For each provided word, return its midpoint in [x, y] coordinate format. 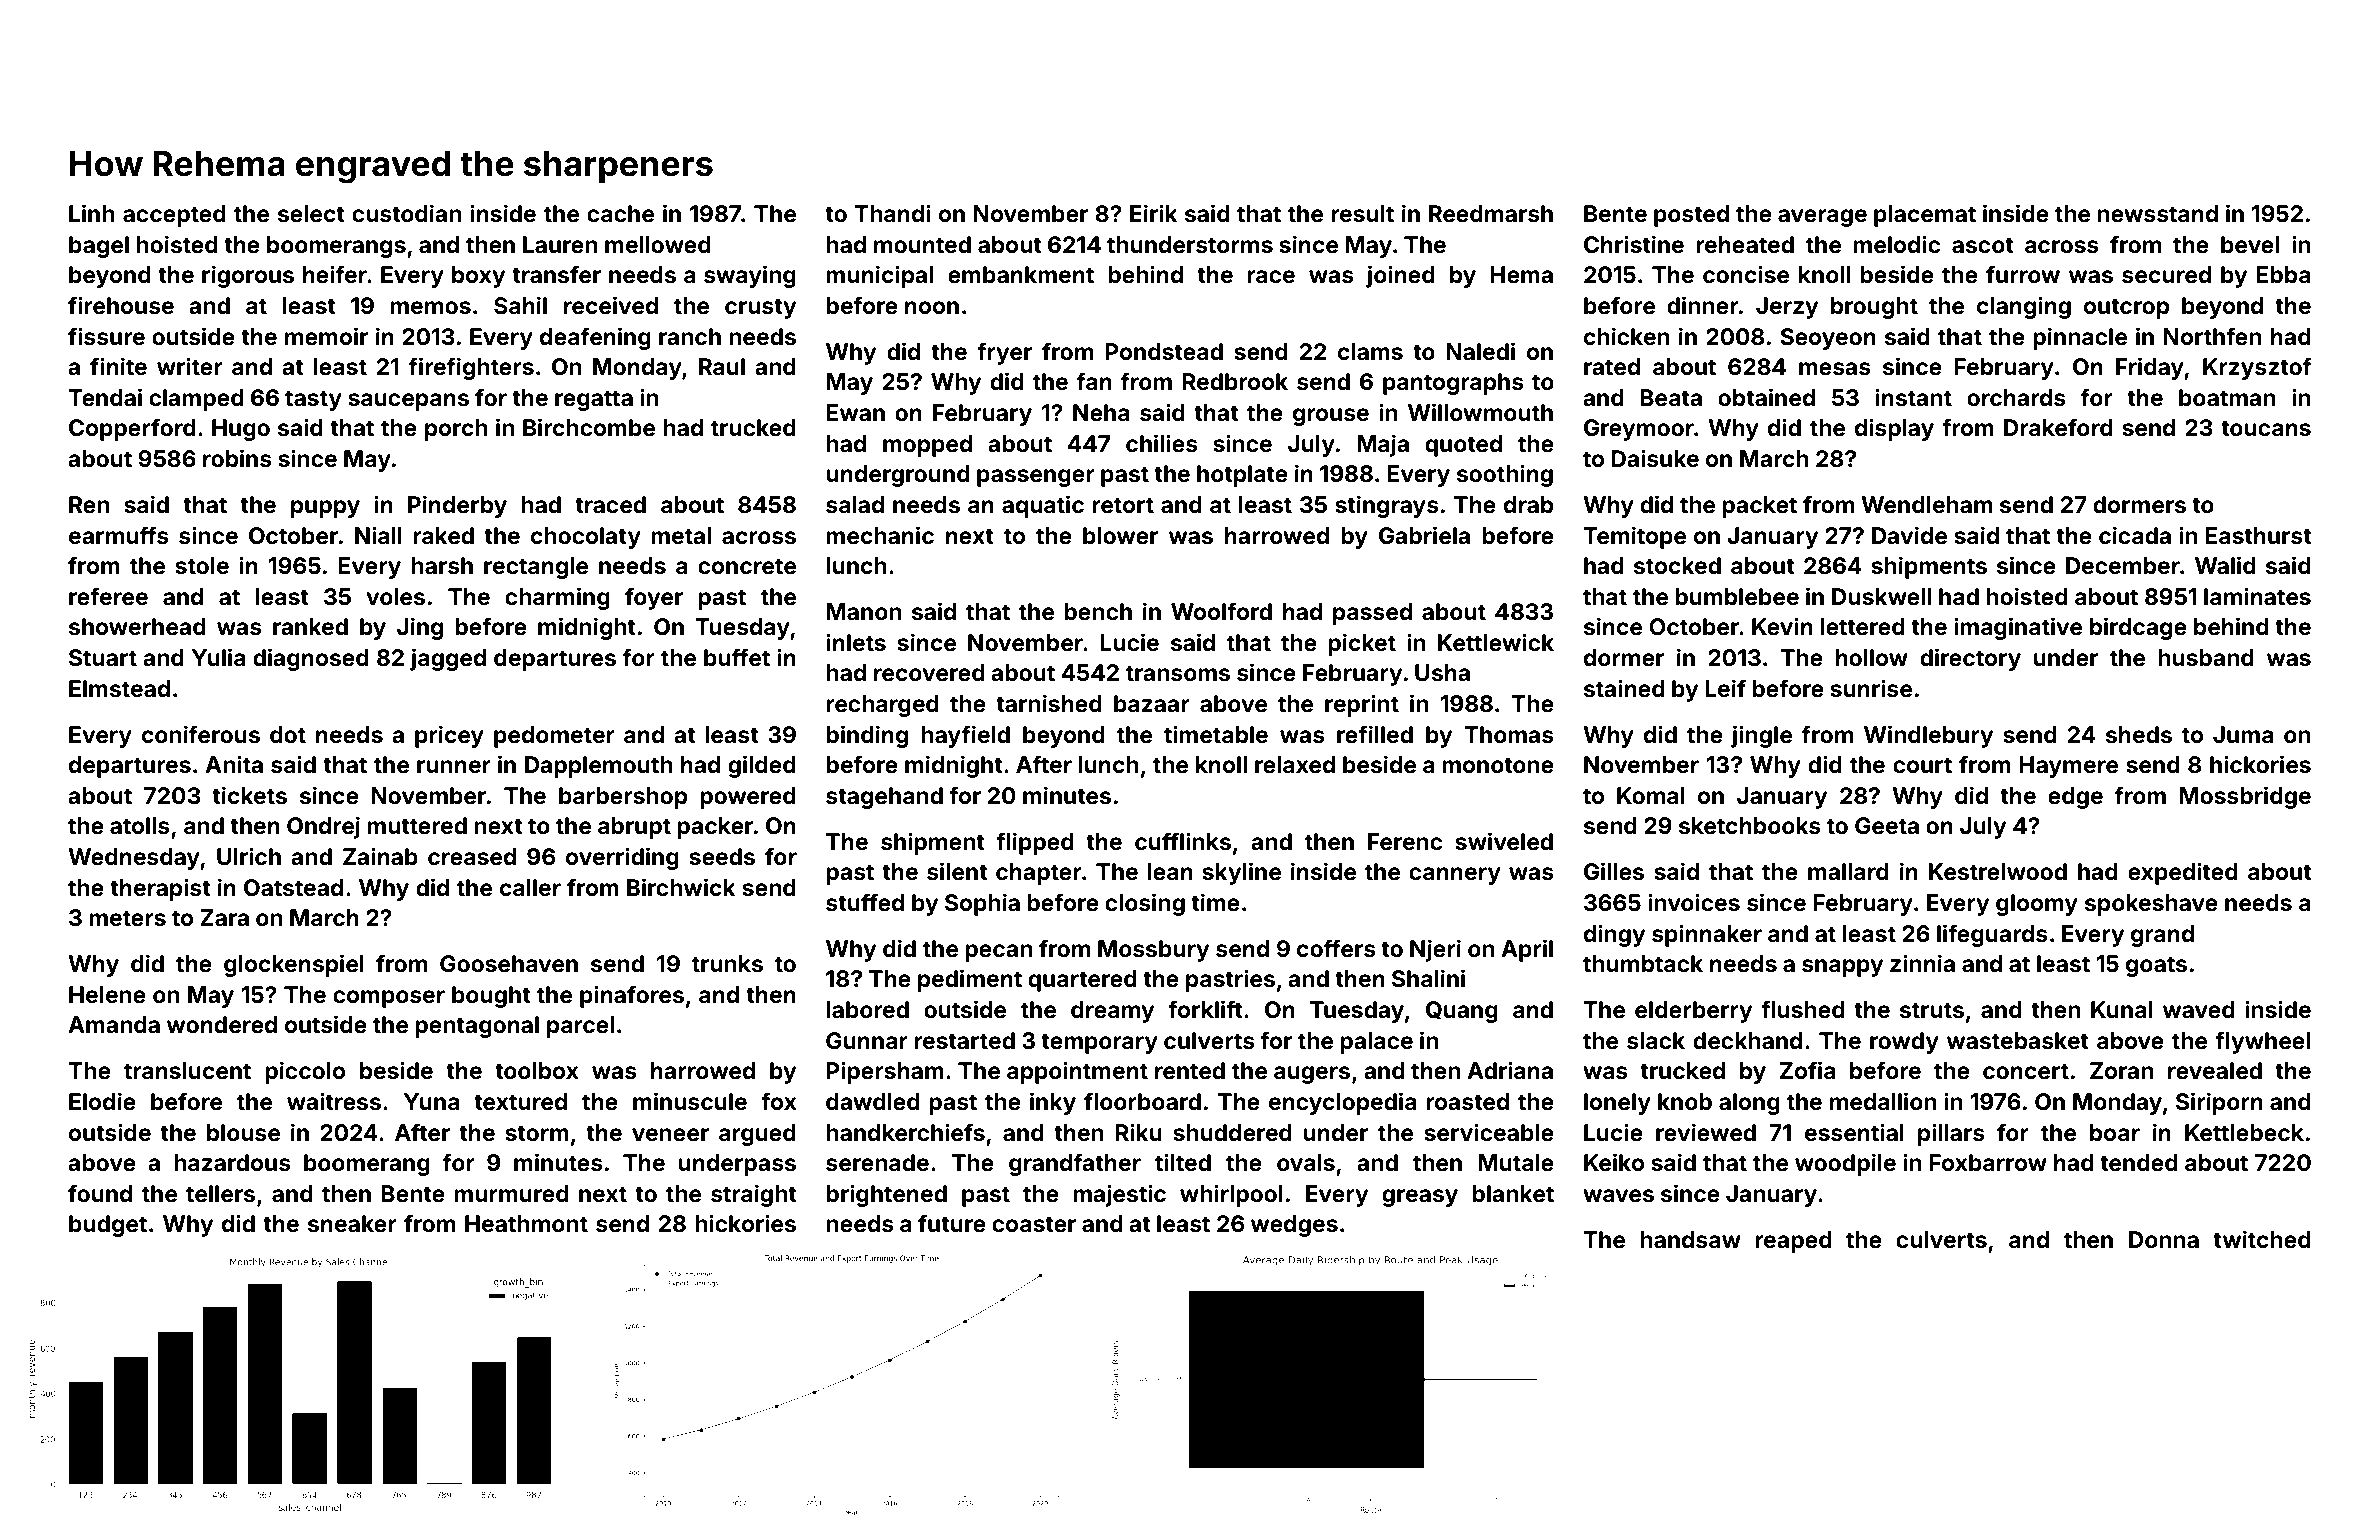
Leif [1725, 688]
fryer [1004, 353]
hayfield [965, 736]
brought [1874, 308]
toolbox [536, 1071]
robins [237, 458]
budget [108, 1226]
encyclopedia [1343, 1103]
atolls [140, 826]
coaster [1034, 1224]
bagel [99, 247]
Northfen [2212, 336]
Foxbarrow [1988, 1162]
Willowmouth [1480, 412]
